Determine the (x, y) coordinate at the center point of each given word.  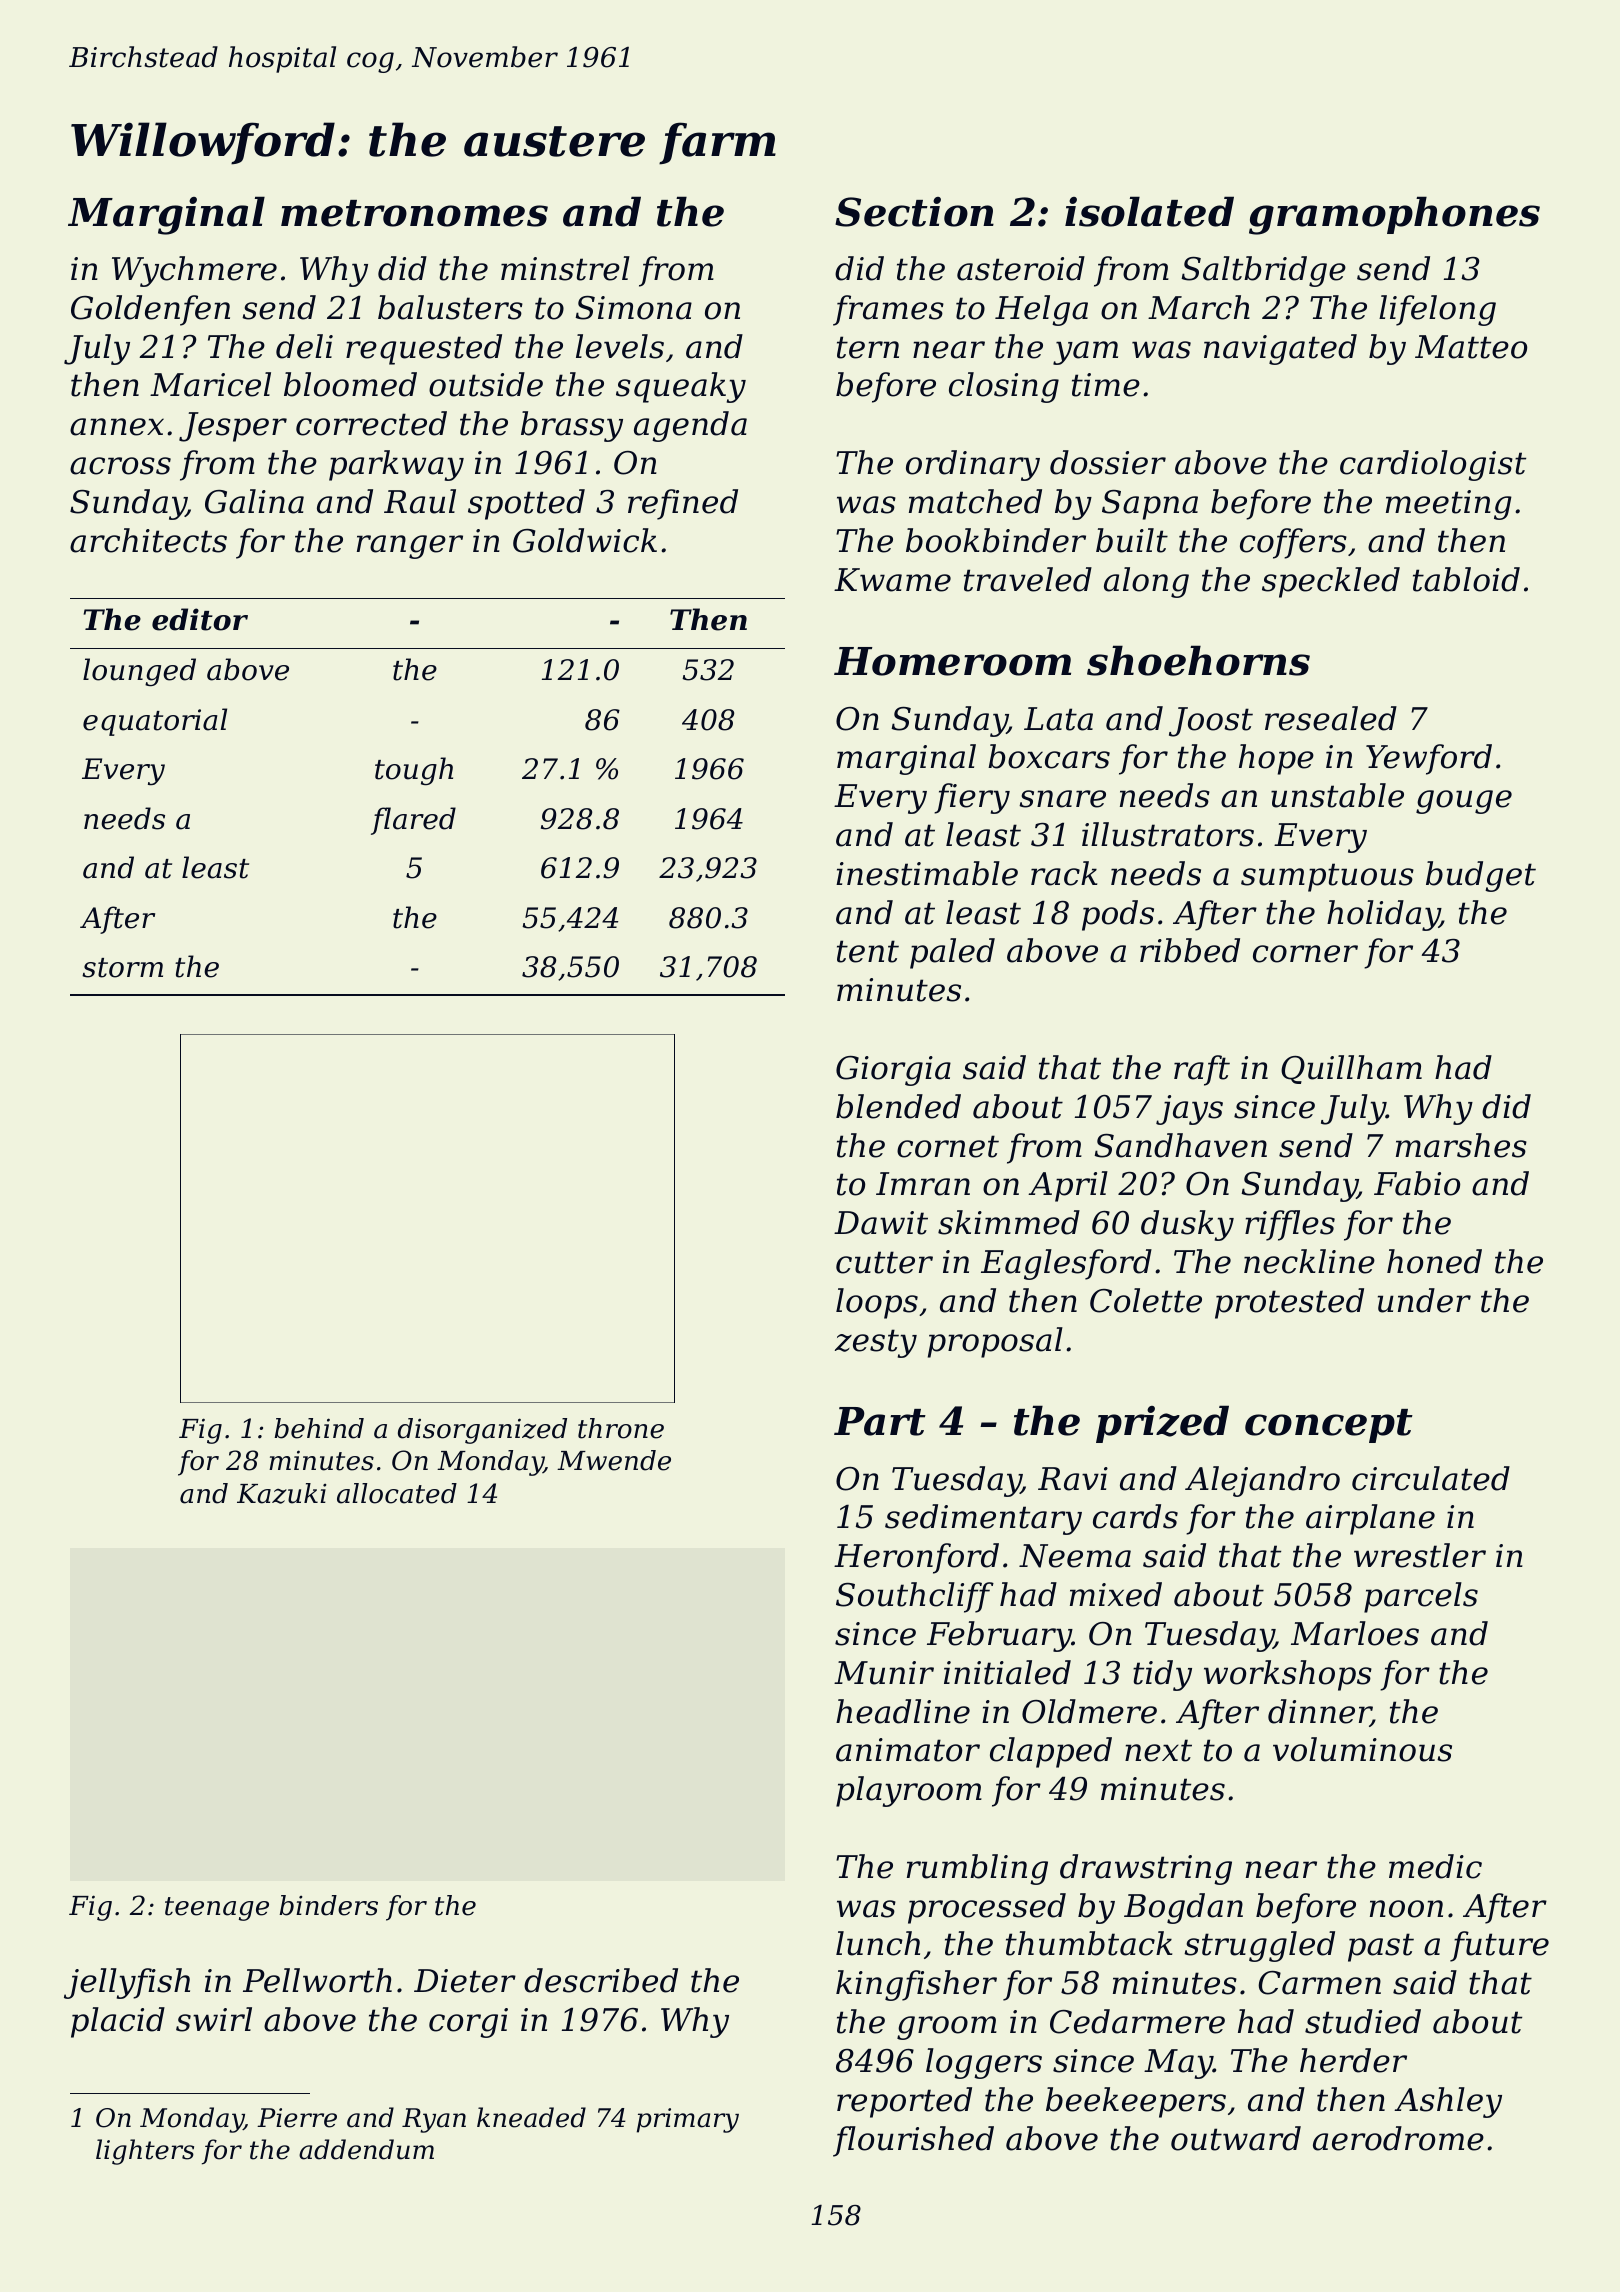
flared (413, 821)
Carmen (1319, 1983)
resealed (1331, 718)
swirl (214, 2019)
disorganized (482, 1431)
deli (304, 346)
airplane (1370, 1519)
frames (888, 310)
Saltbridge (1263, 271)
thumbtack (1089, 1943)
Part (880, 1421)
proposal (995, 1342)
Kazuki (281, 1493)
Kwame (892, 580)
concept (1329, 1426)
